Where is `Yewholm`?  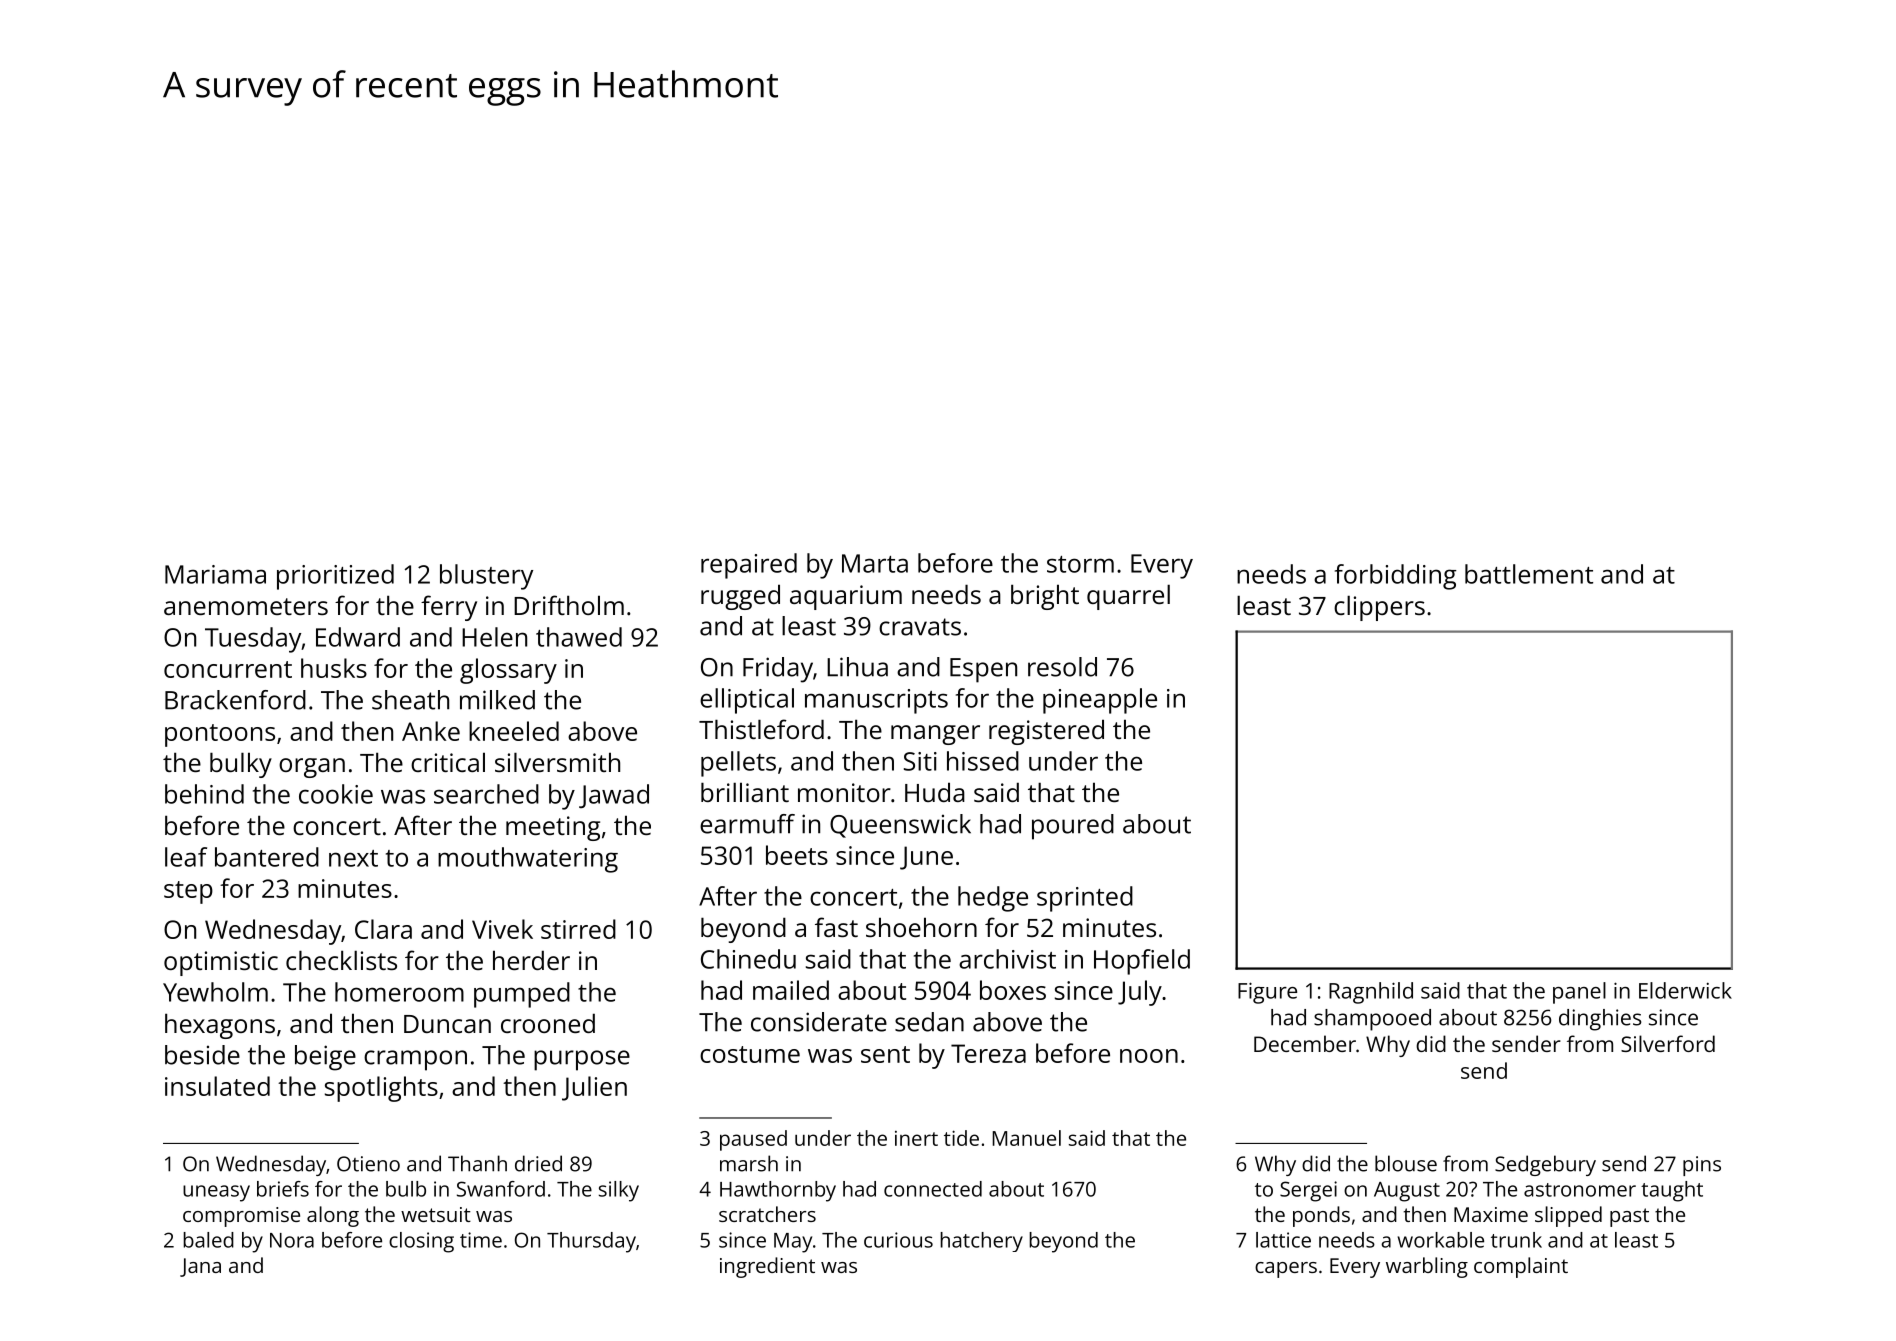 Yewholm is located at coordinates (215, 992).
